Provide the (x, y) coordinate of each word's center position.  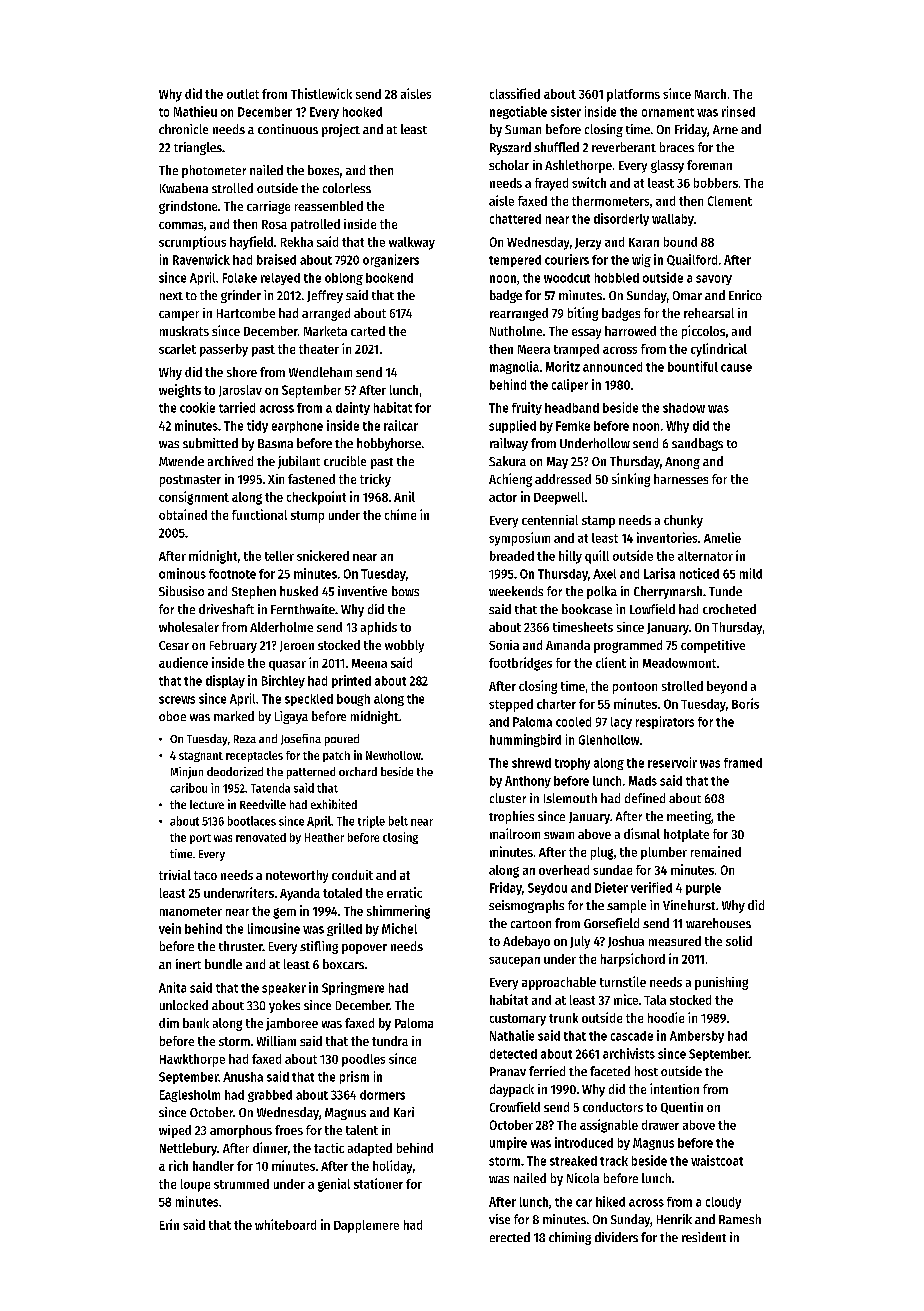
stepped (511, 705)
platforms (633, 95)
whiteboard (285, 1224)
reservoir (672, 762)
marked (234, 716)
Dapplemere (366, 1226)
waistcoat (717, 1160)
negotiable (518, 112)
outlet (243, 94)
